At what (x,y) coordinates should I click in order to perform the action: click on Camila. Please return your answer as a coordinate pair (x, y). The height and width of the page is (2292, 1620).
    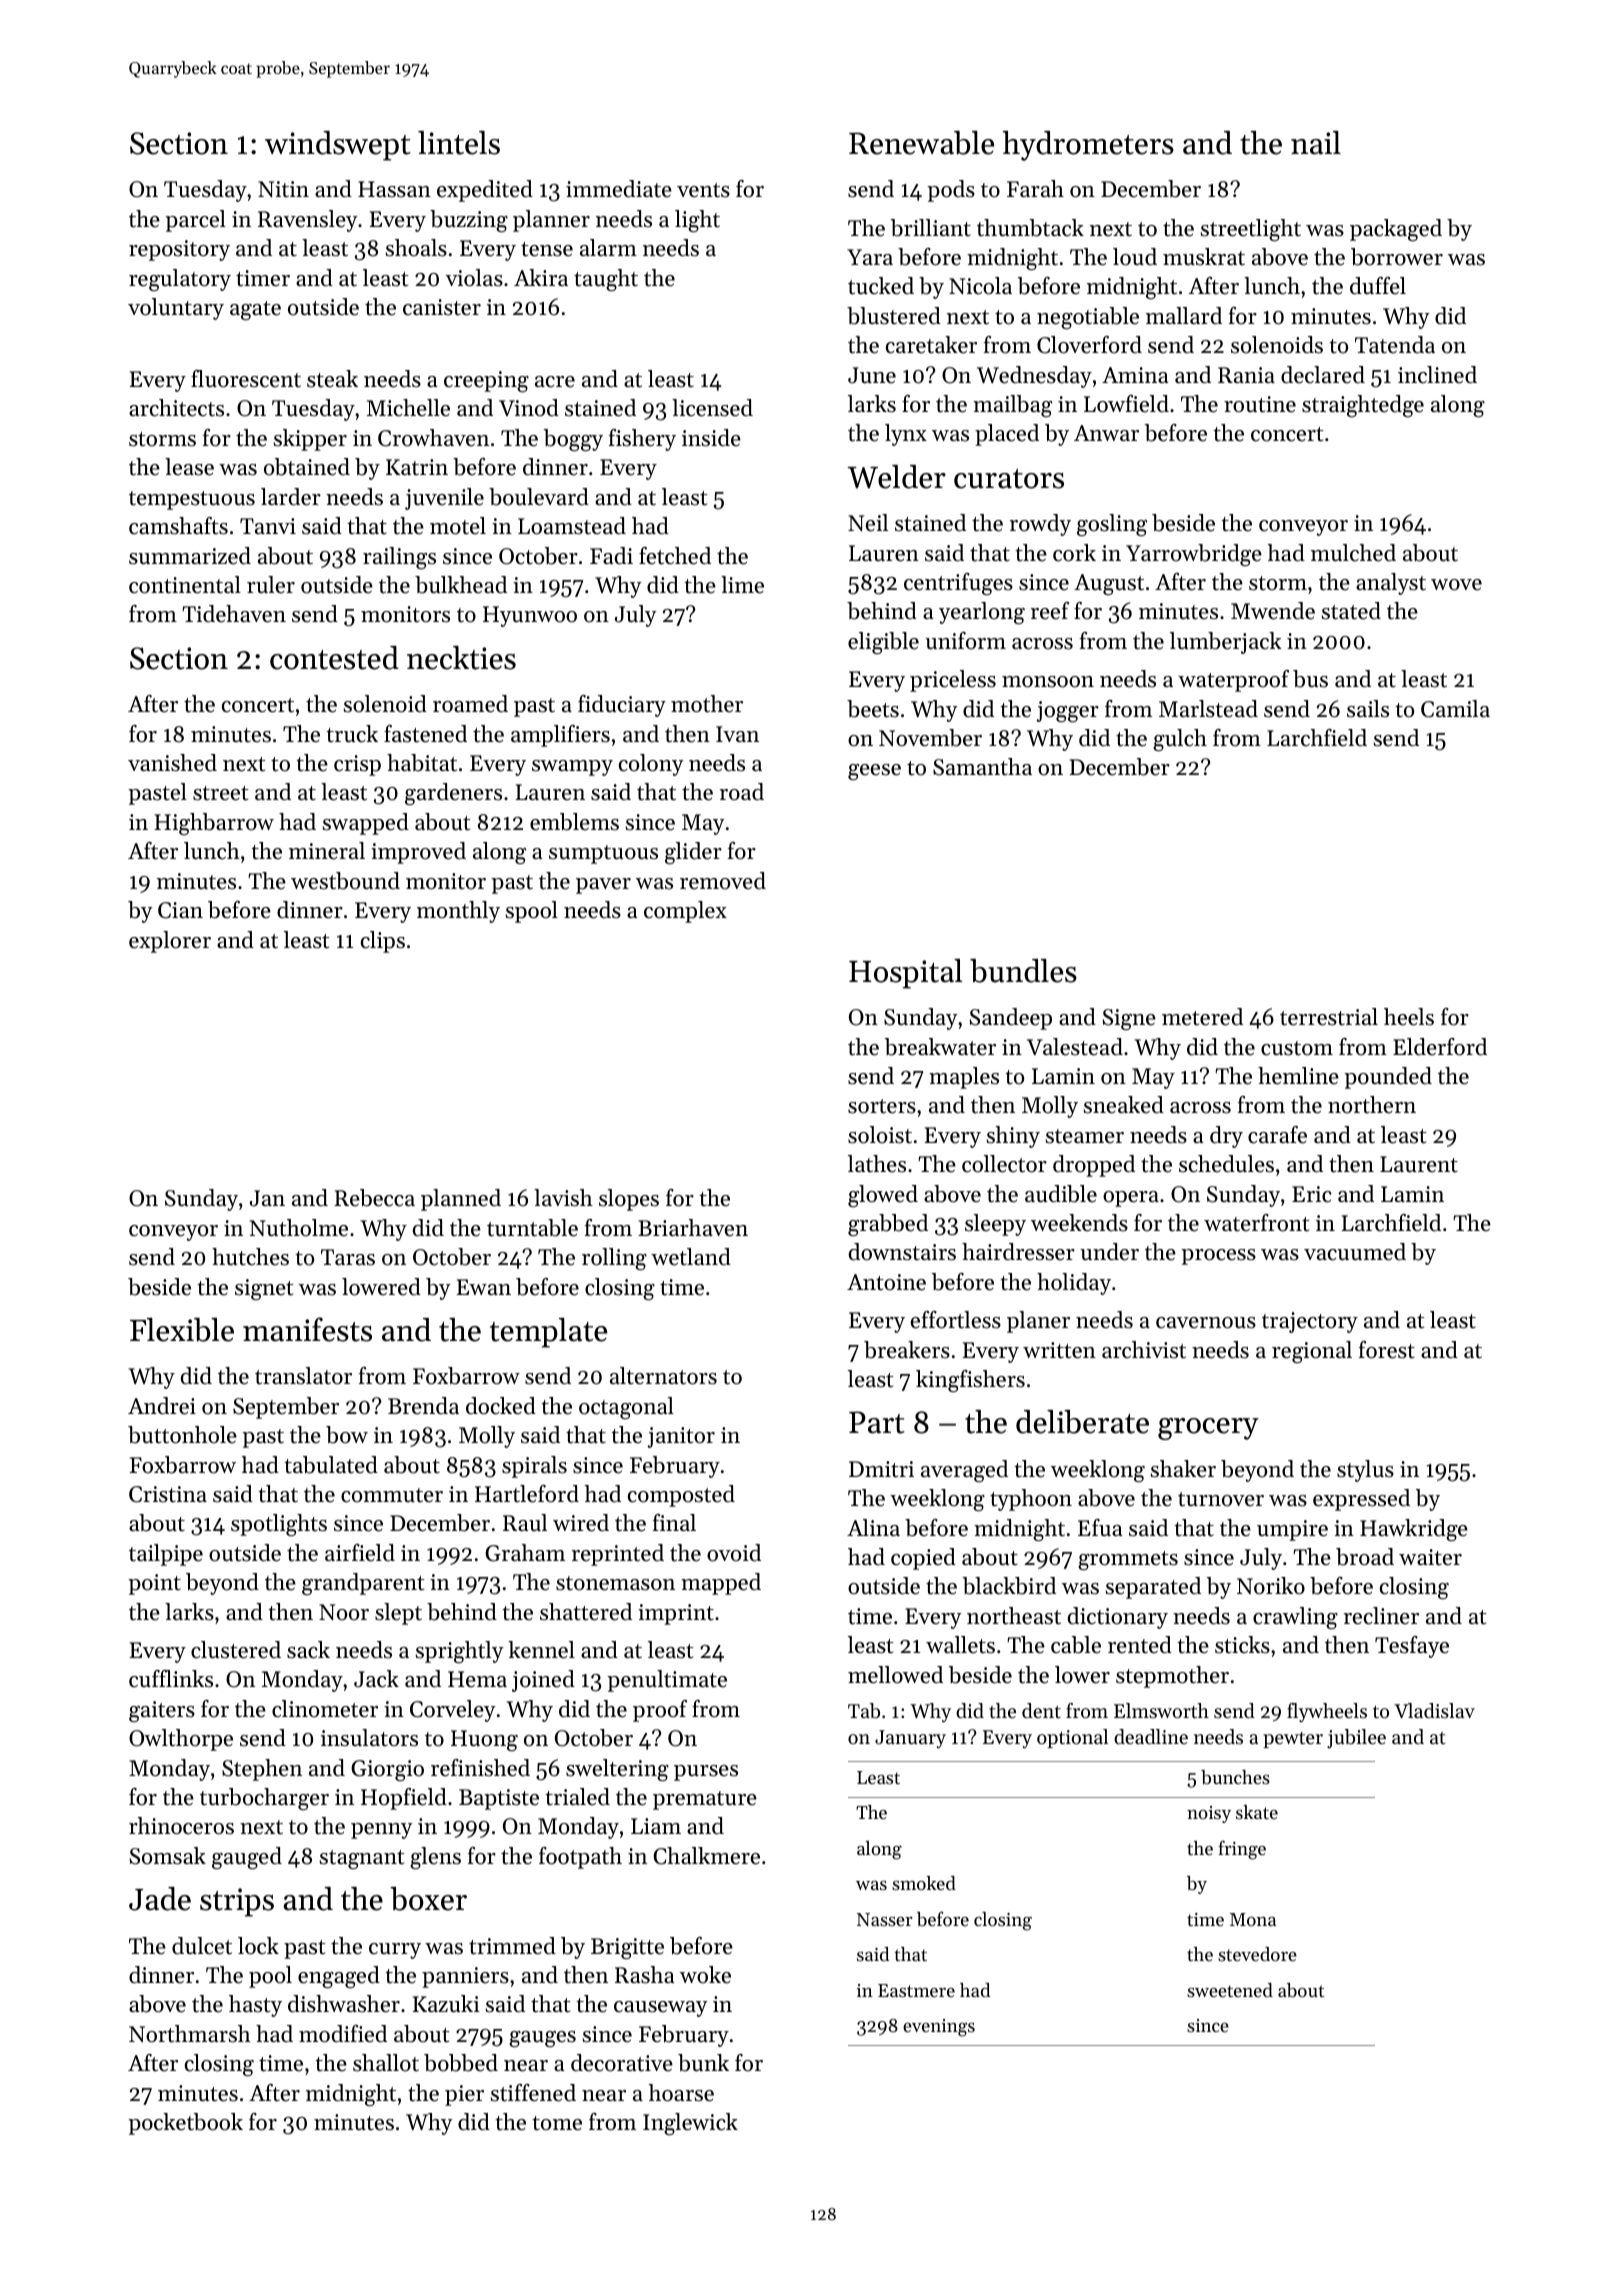
    Looking at the image, I should click on (1455, 709).
